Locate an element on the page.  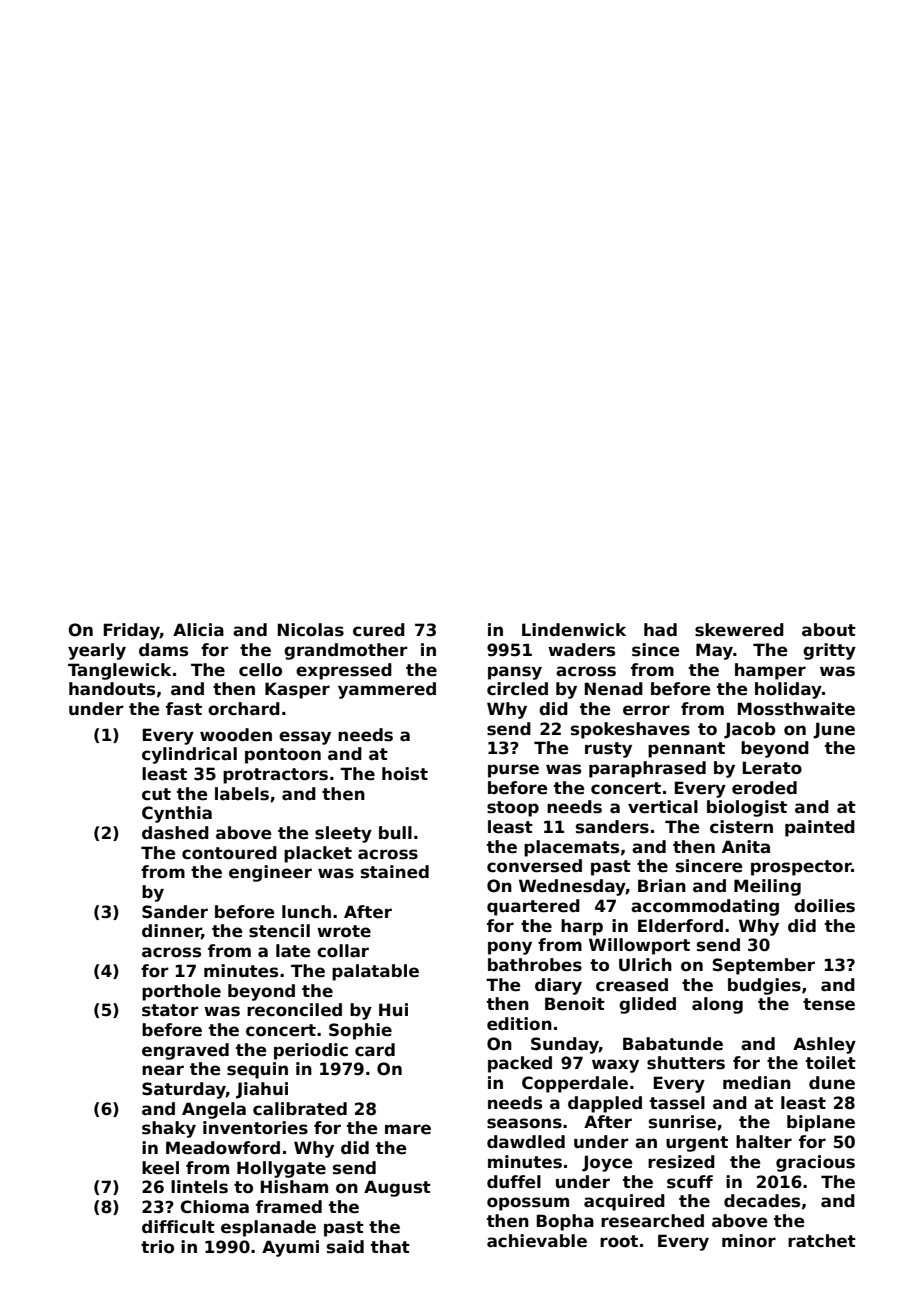
Chioma is located at coordinates (214, 1207).
